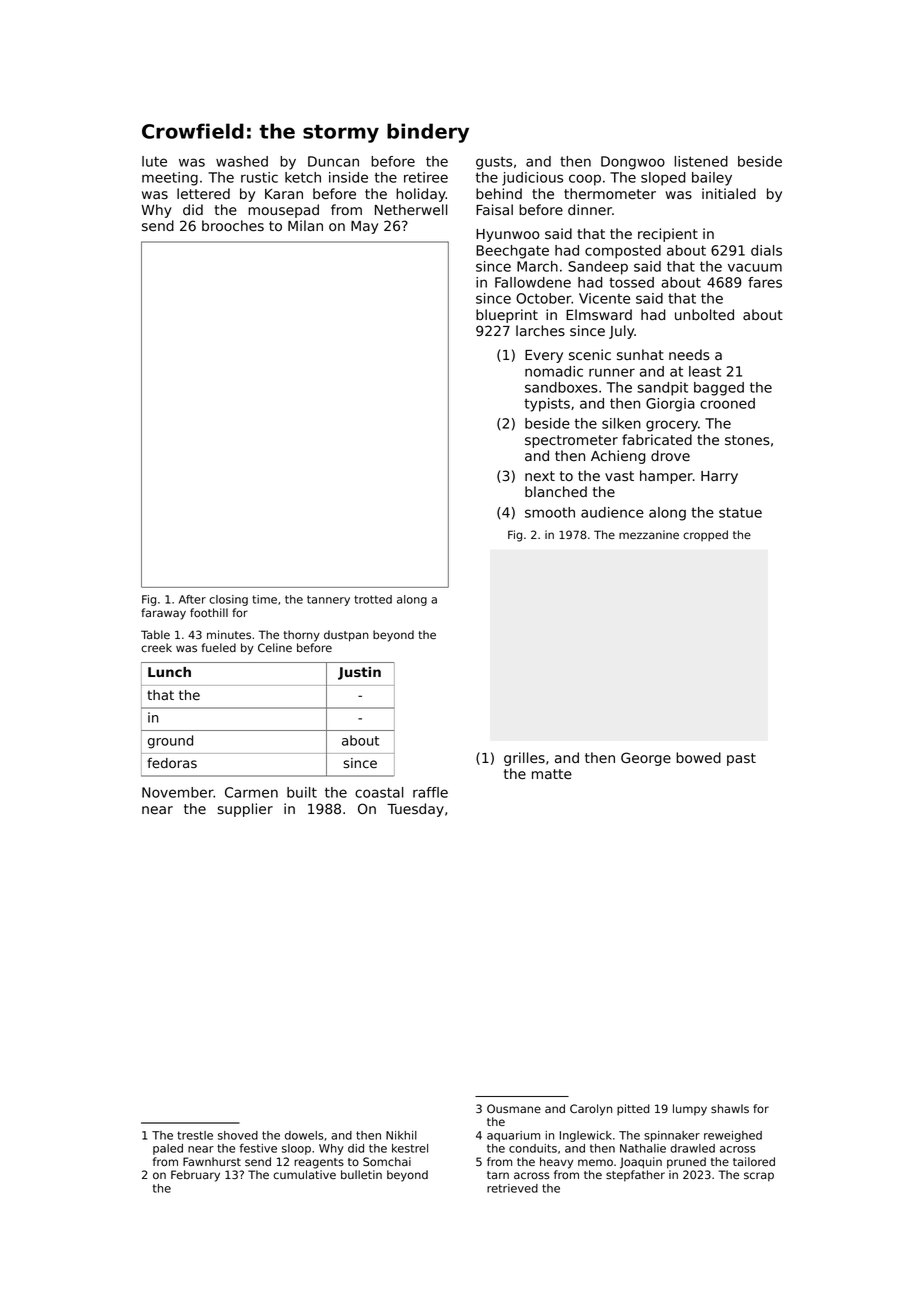  Describe the element at coordinates (514, 1108) in the page. I see `Ousmane` at that location.
